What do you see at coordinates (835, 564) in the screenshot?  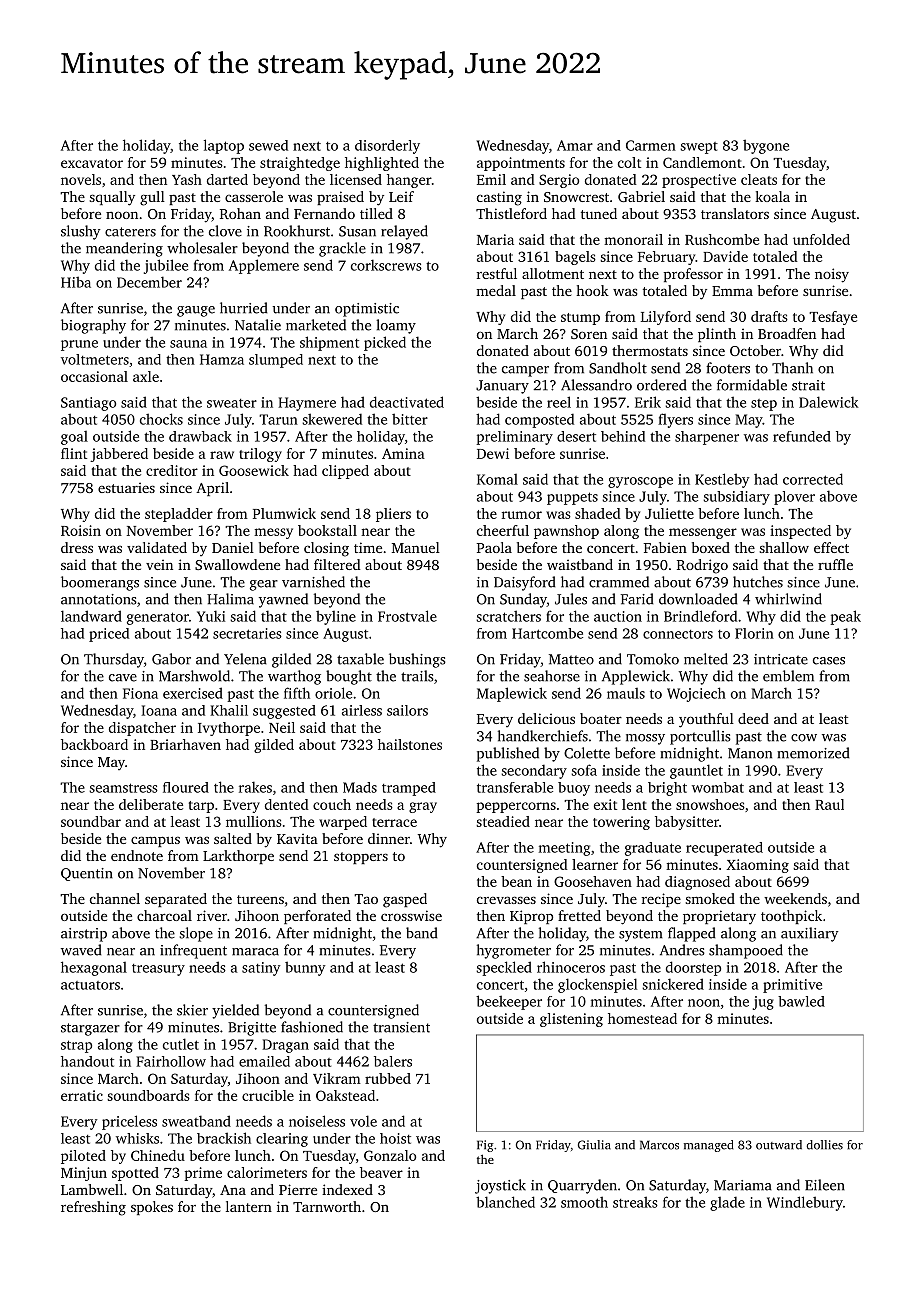 I see `ruffle` at bounding box center [835, 564].
